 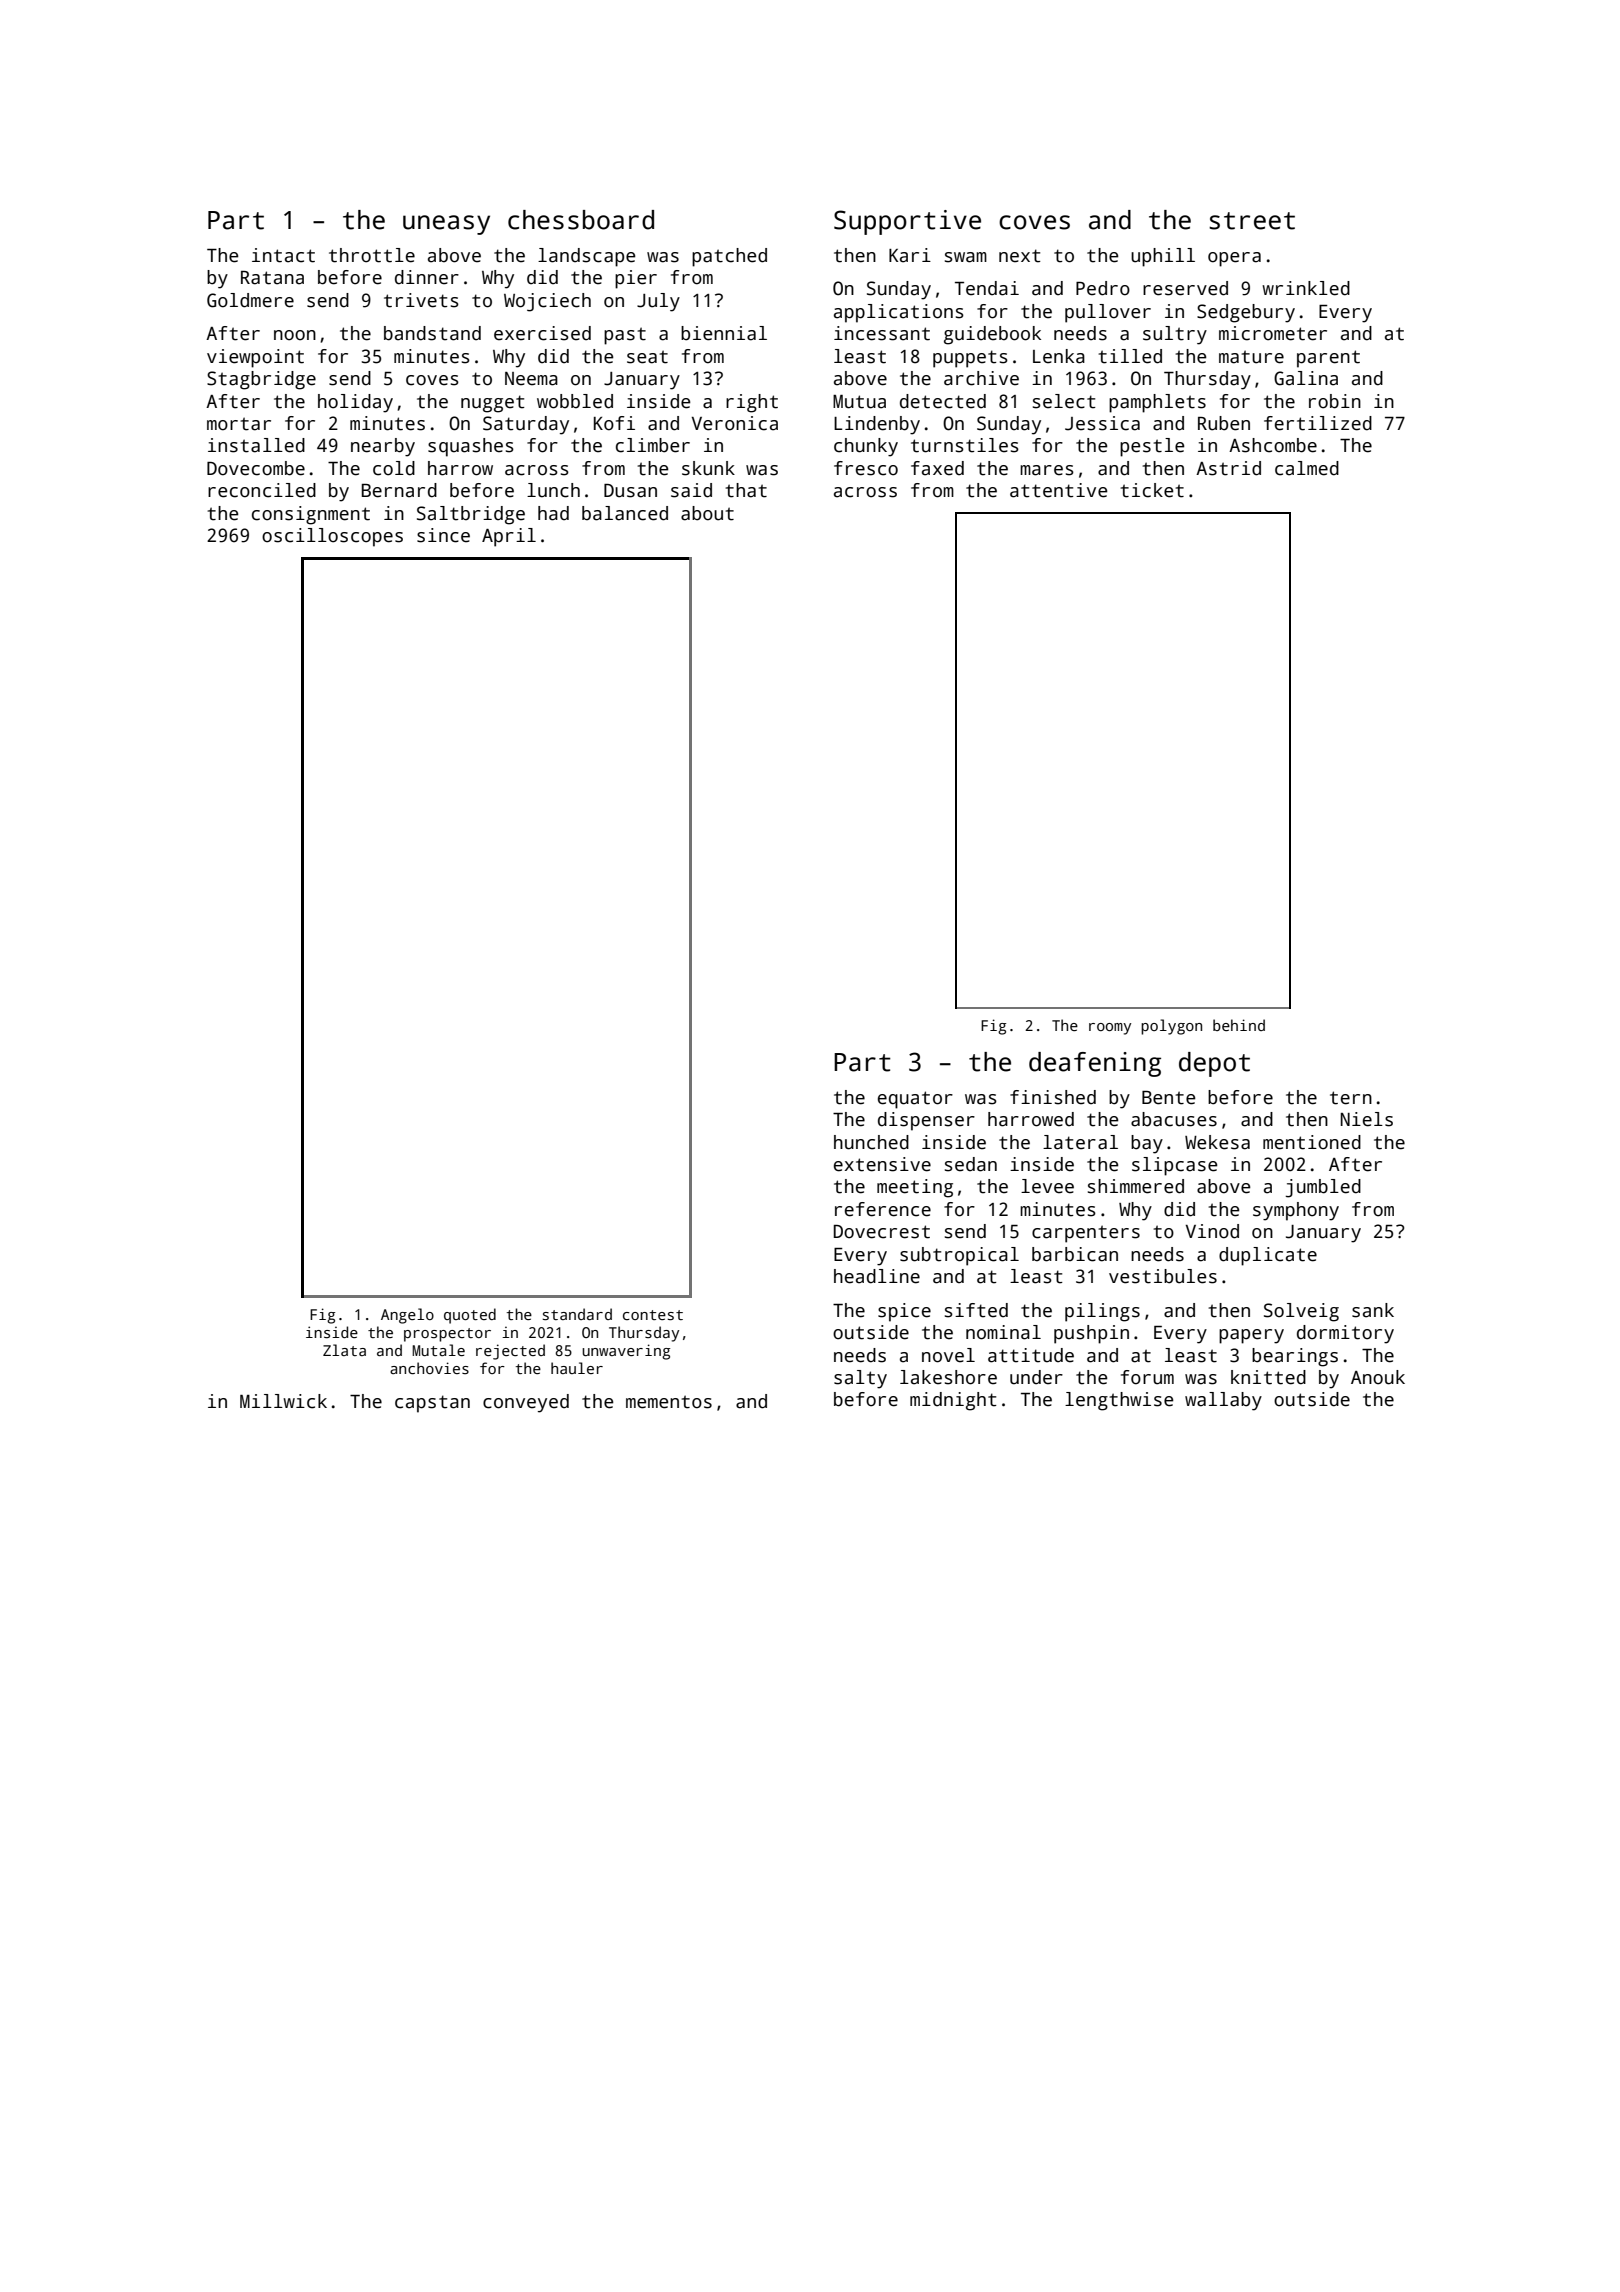 What do you see at coordinates (1130, 356) in the screenshot?
I see `tilled` at bounding box center [1130, 356].
